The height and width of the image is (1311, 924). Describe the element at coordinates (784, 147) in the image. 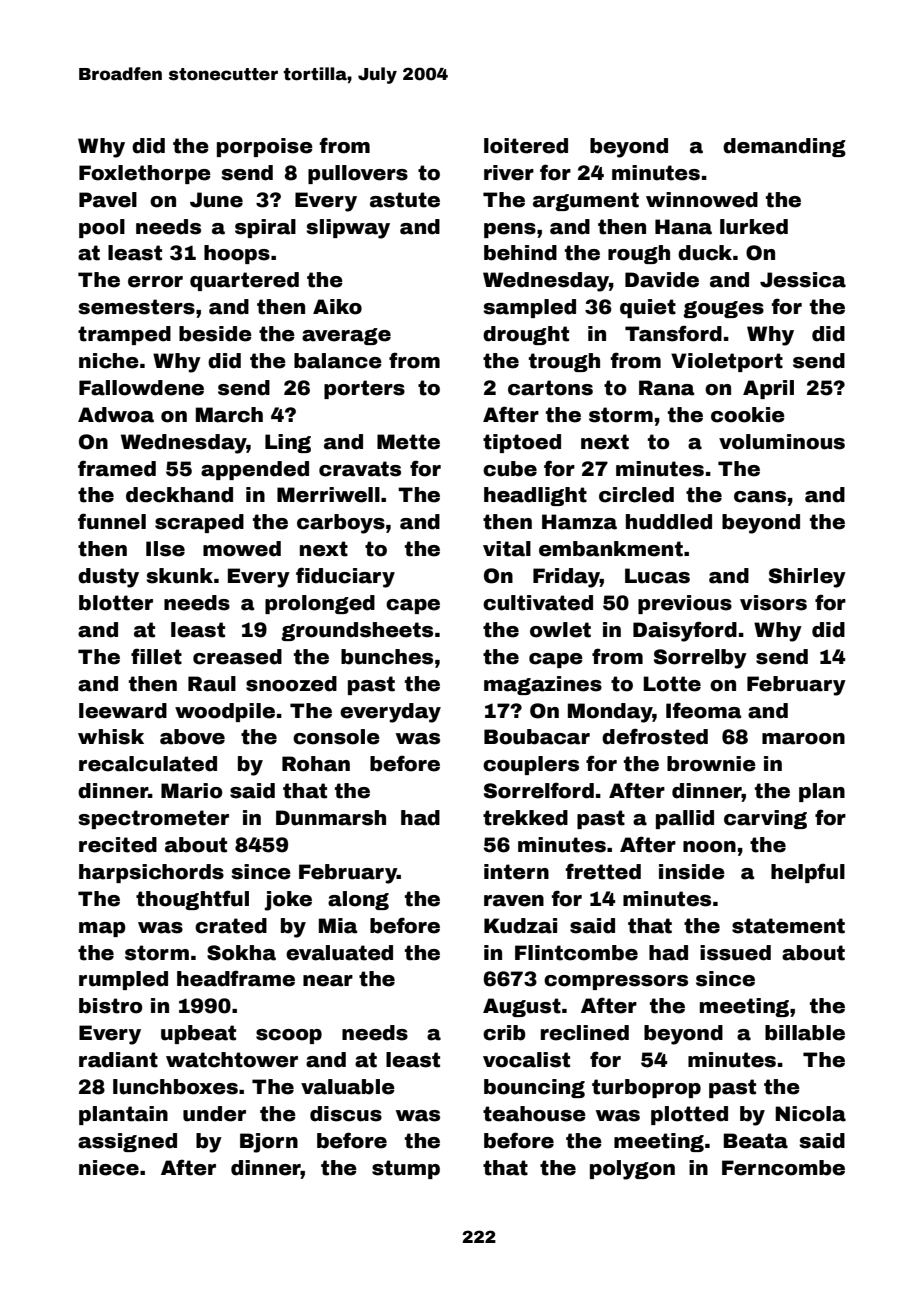

I see `demanding` at that location.
